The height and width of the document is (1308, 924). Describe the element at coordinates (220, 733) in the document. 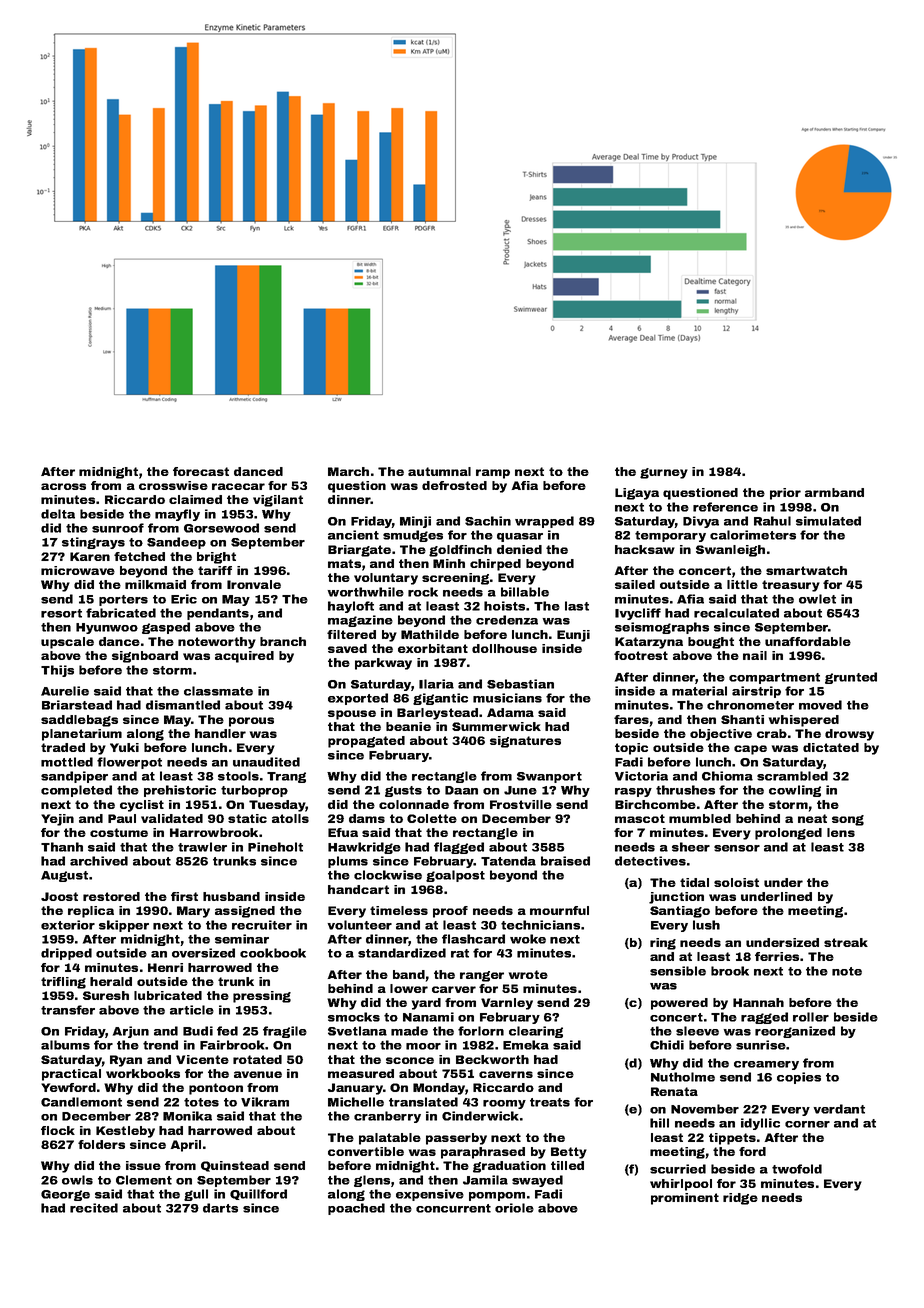

I see `handler` at that location.
